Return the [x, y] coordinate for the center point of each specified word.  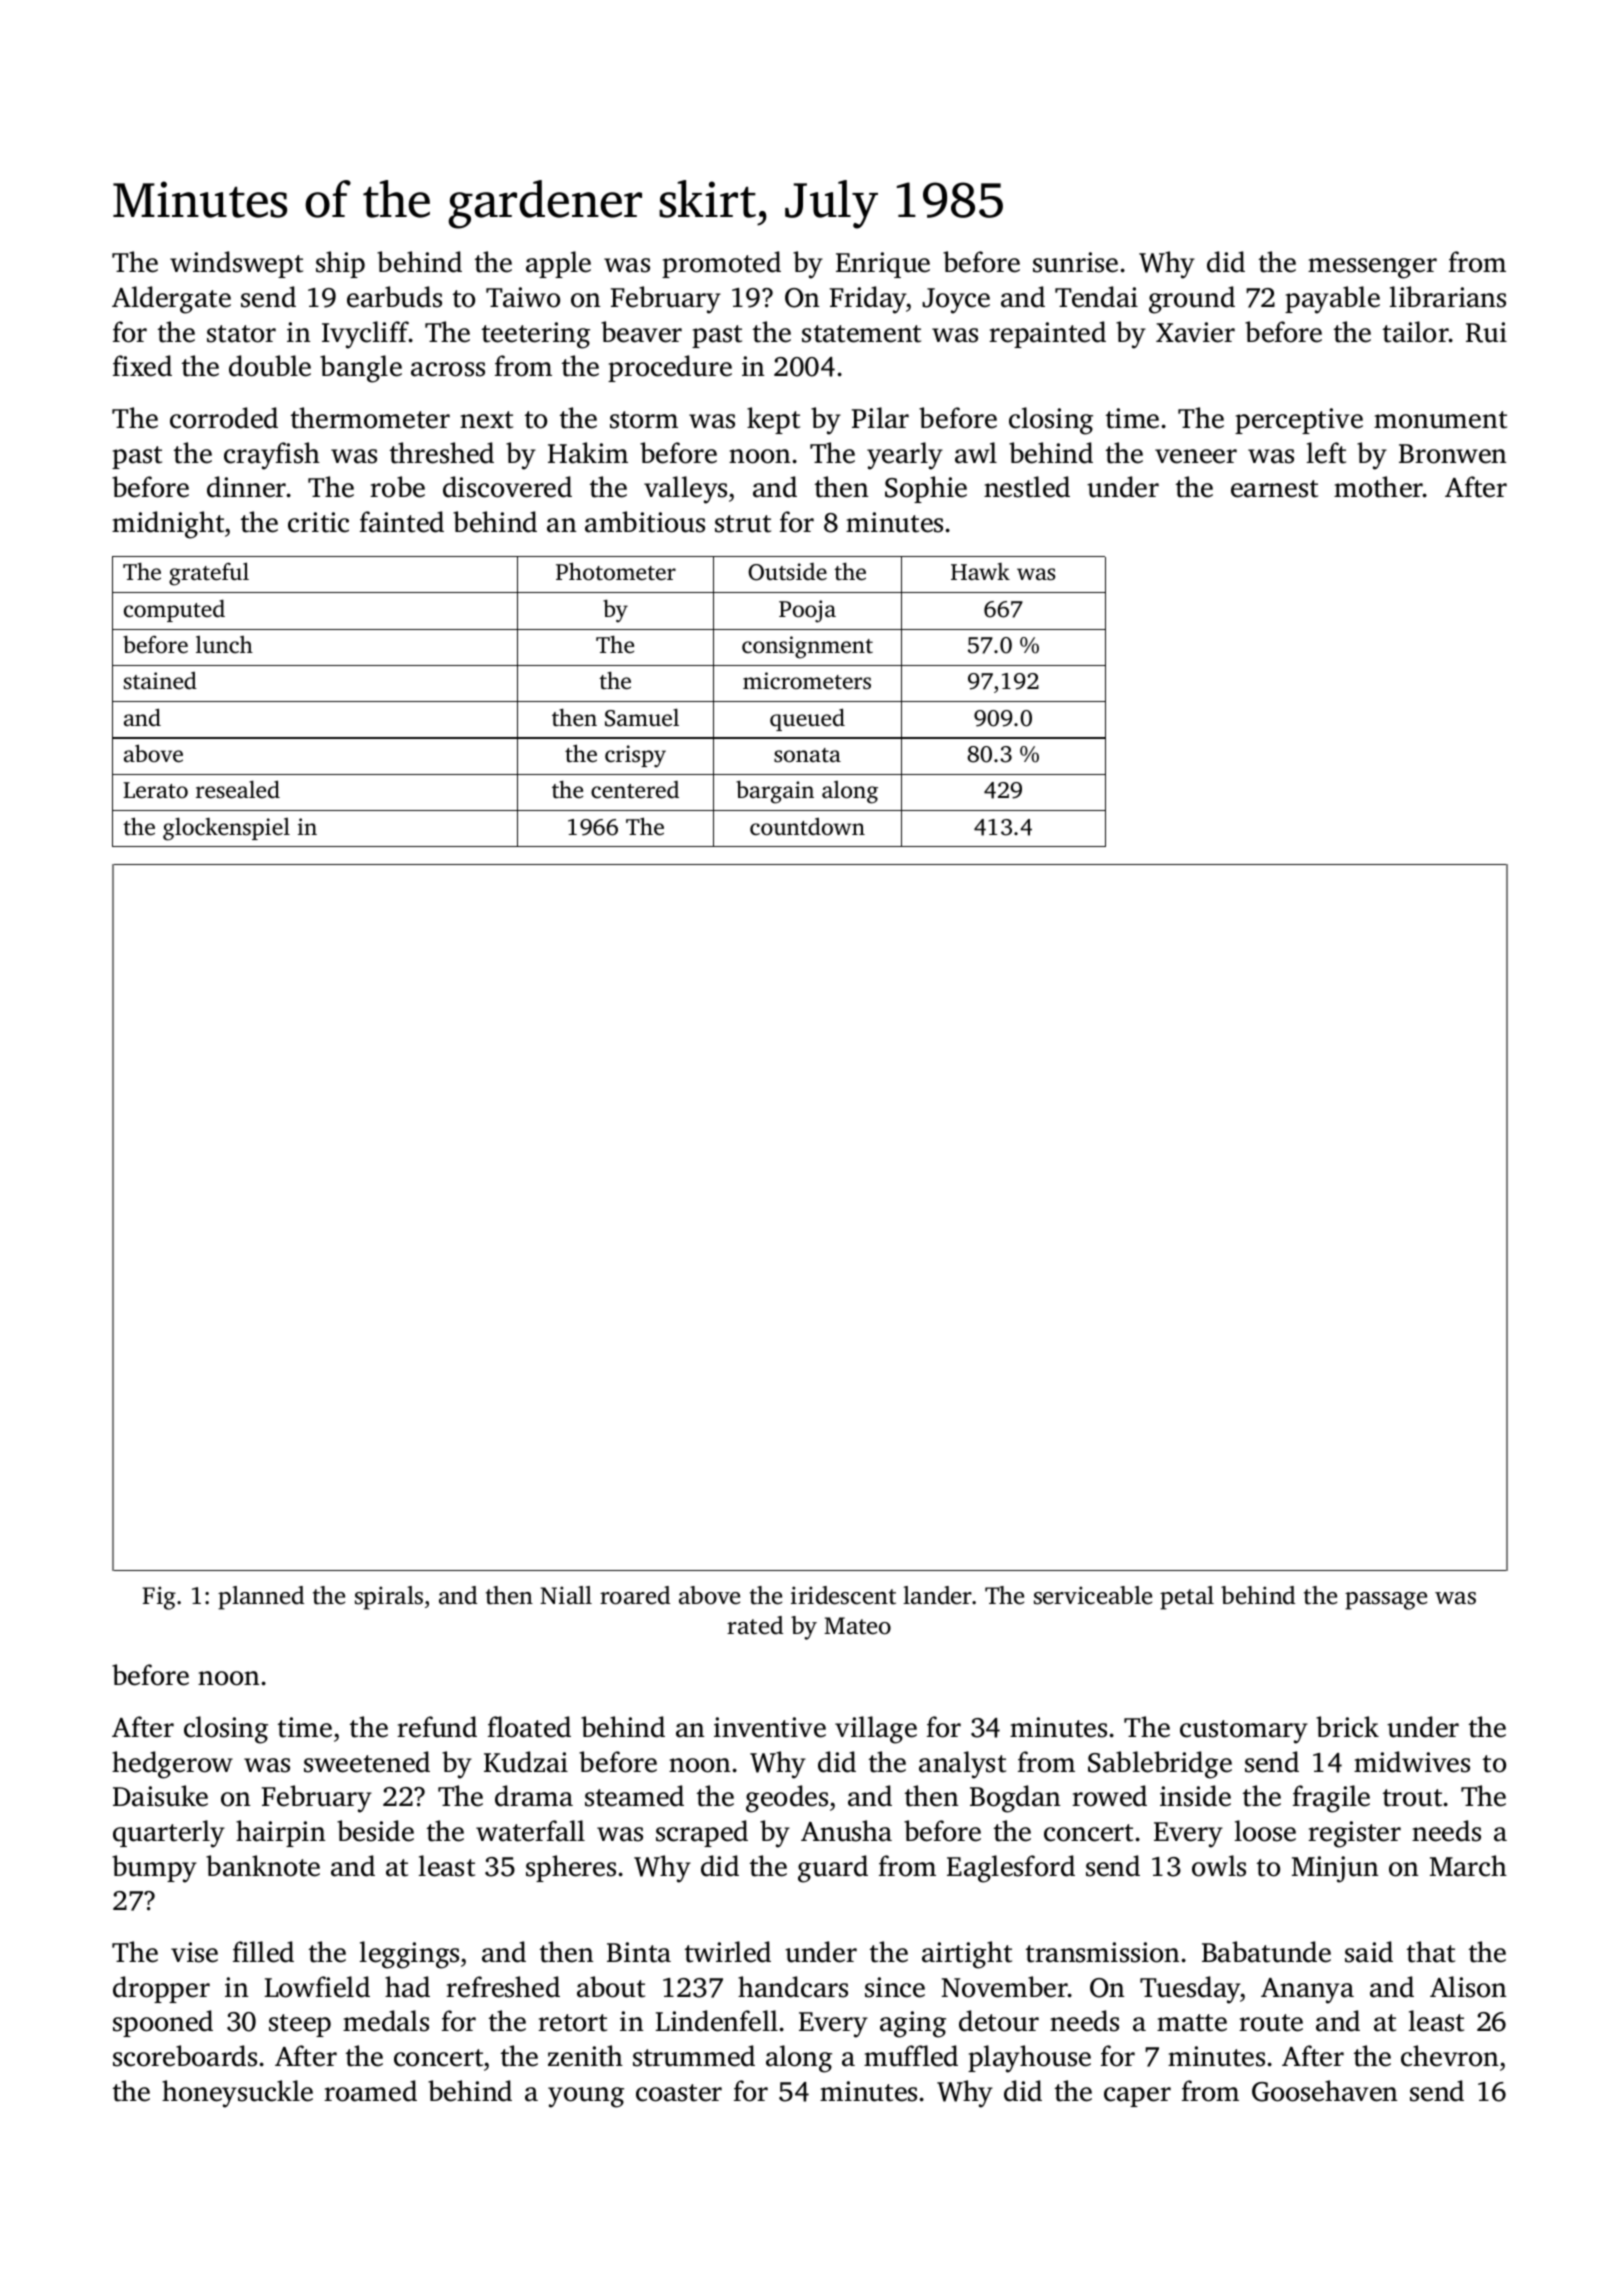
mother [1378, 487]
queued [807, 719]
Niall [566, 1595]
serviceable [1093, 1595]
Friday [868, 300]
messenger [1372, 268]
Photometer [616, 571]
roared [635, 1595]
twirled [728, 1952]
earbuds [394, 297]
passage [1386, 1601]
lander [938, 1595]
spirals [389, 1598]
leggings [409, 1955]
